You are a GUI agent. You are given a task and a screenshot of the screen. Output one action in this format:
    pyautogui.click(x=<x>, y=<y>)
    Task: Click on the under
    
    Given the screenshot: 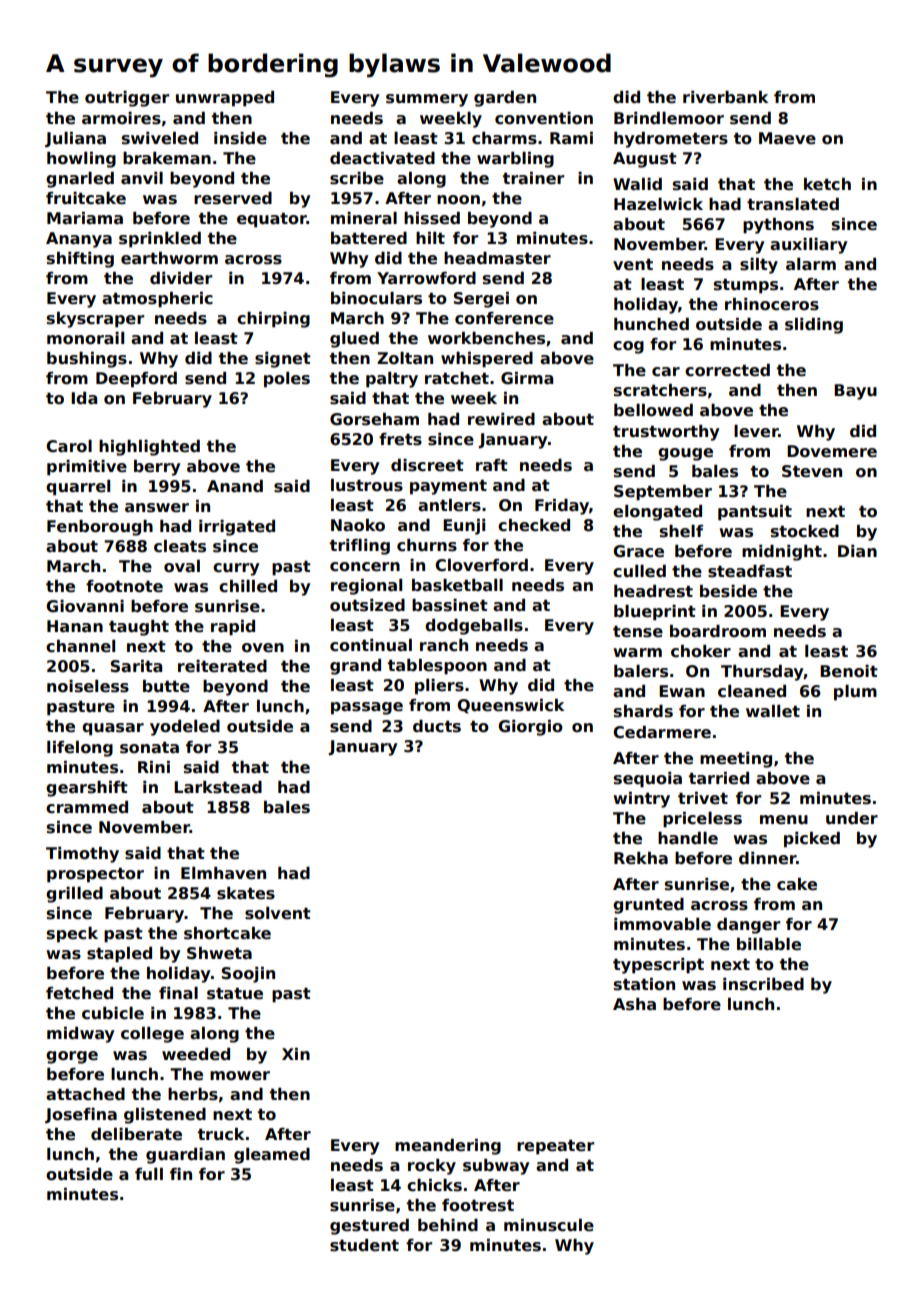 What is the action you would take?
    pyautogui.click(x=852, y=818)
